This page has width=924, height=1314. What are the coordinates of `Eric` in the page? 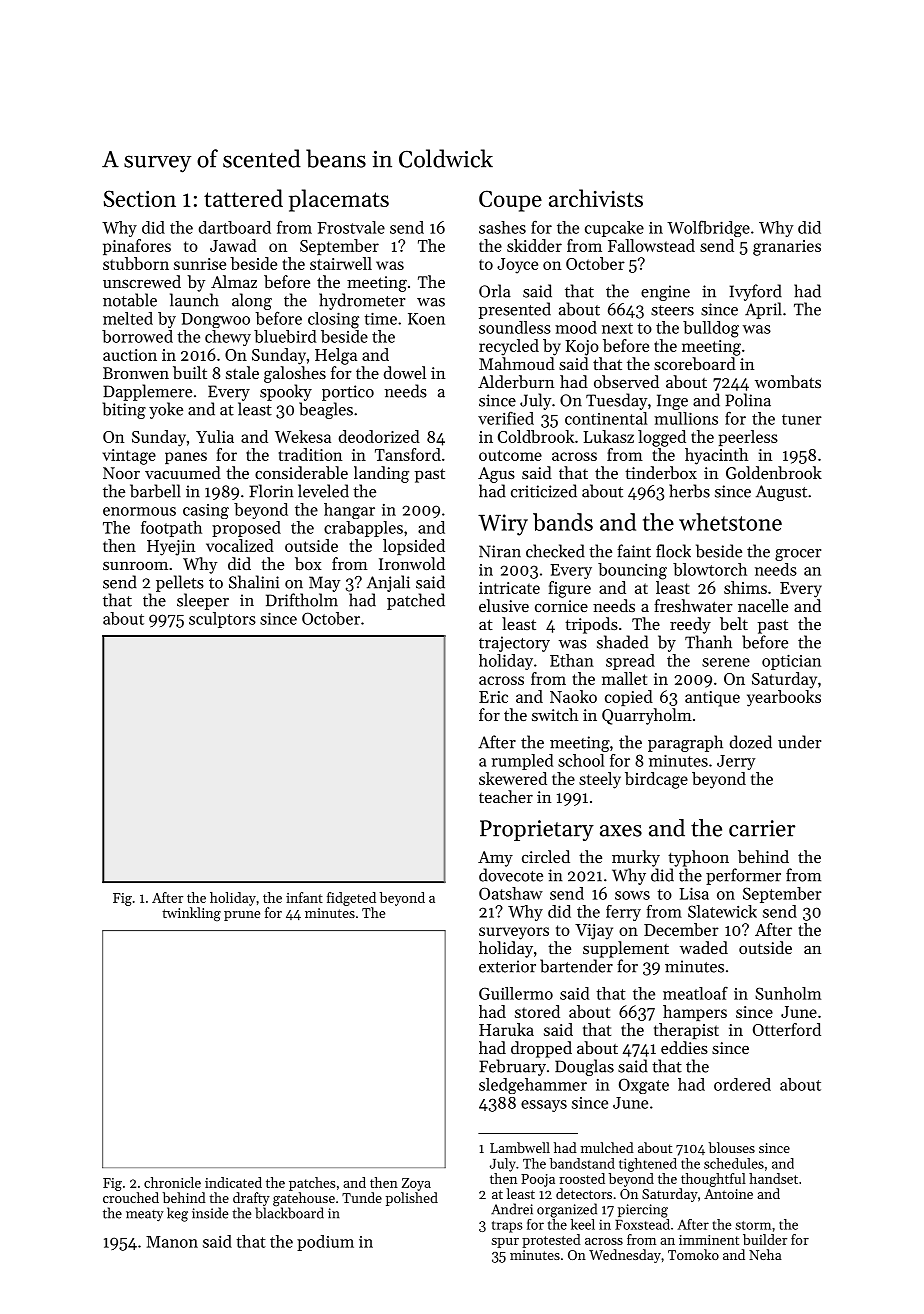 It's located at (493, 697).
